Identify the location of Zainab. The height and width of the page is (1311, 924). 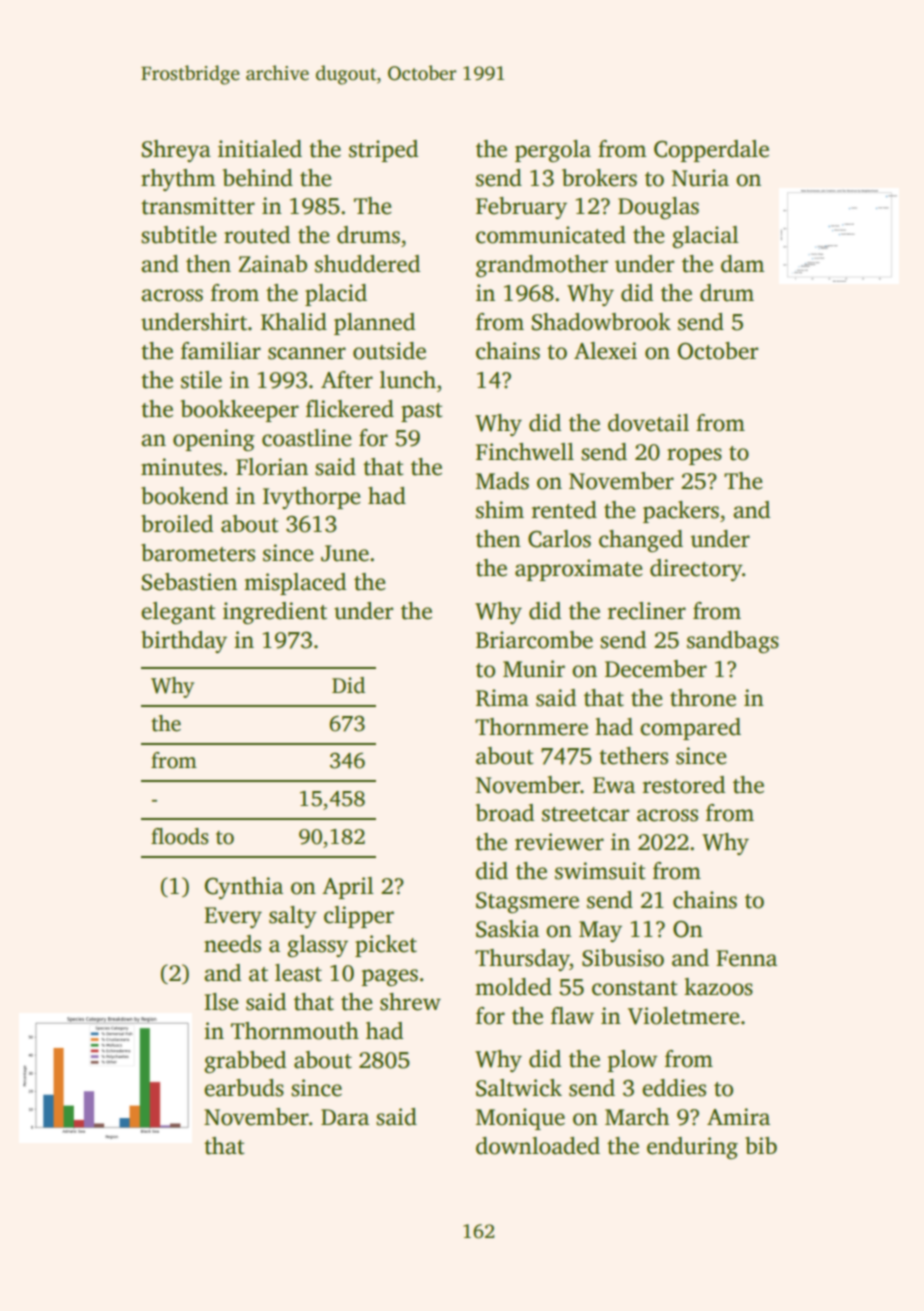
(273, 264).
